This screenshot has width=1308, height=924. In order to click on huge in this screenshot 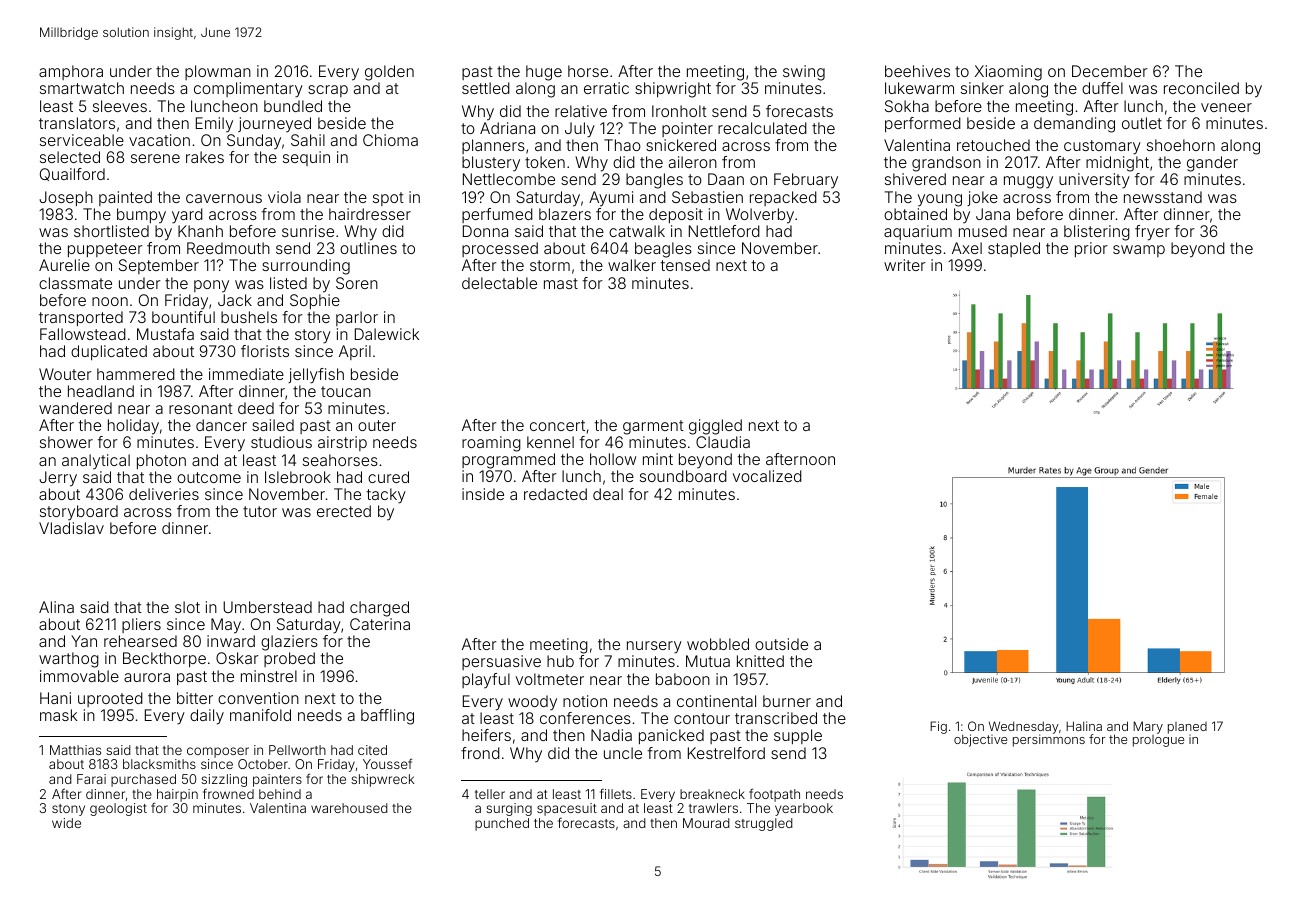, I will do `click(544, 73)`.
